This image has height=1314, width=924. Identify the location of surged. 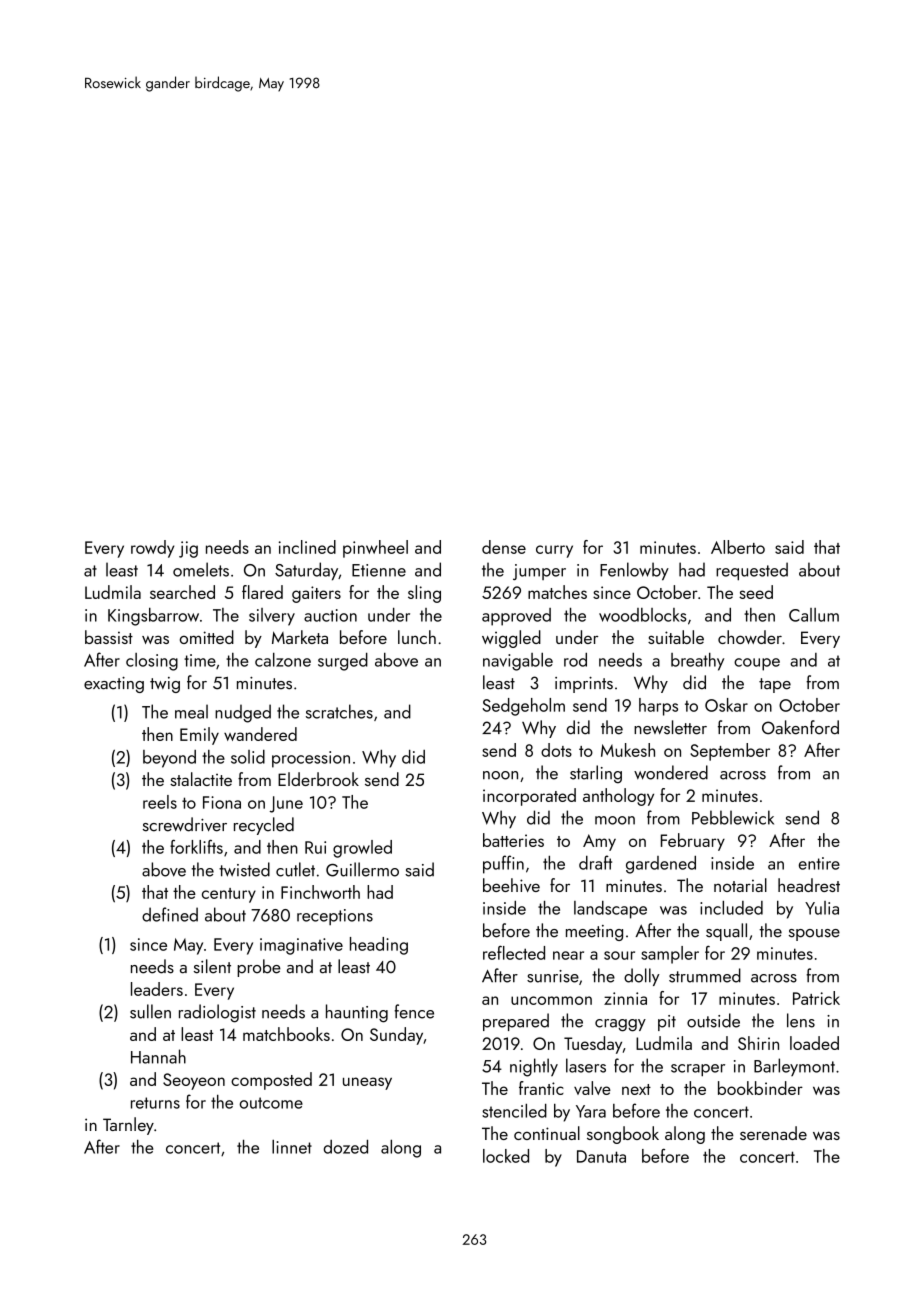
(343, 662).
